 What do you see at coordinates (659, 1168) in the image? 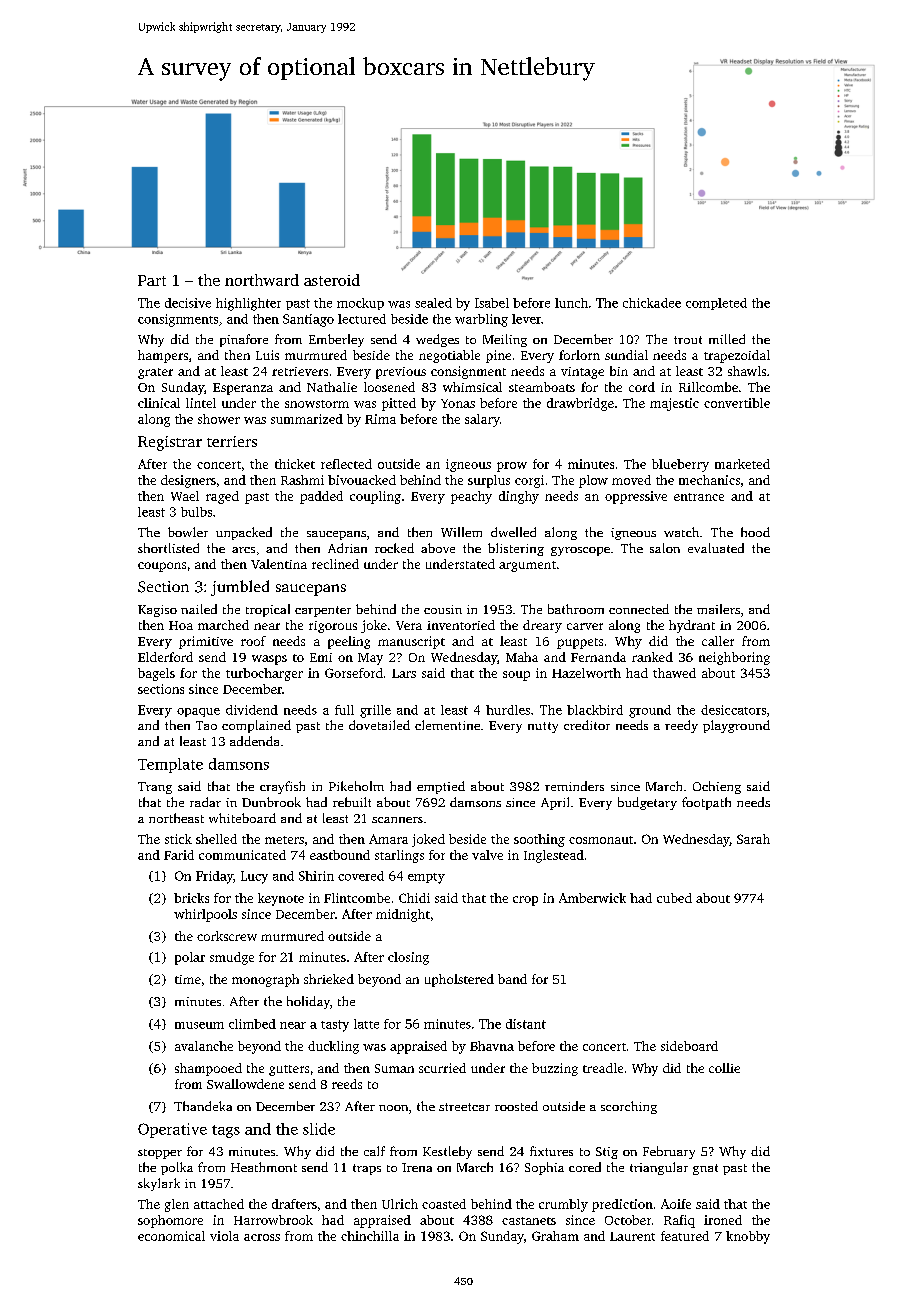
I see `triangular` at bounding box center [659, 1168].
